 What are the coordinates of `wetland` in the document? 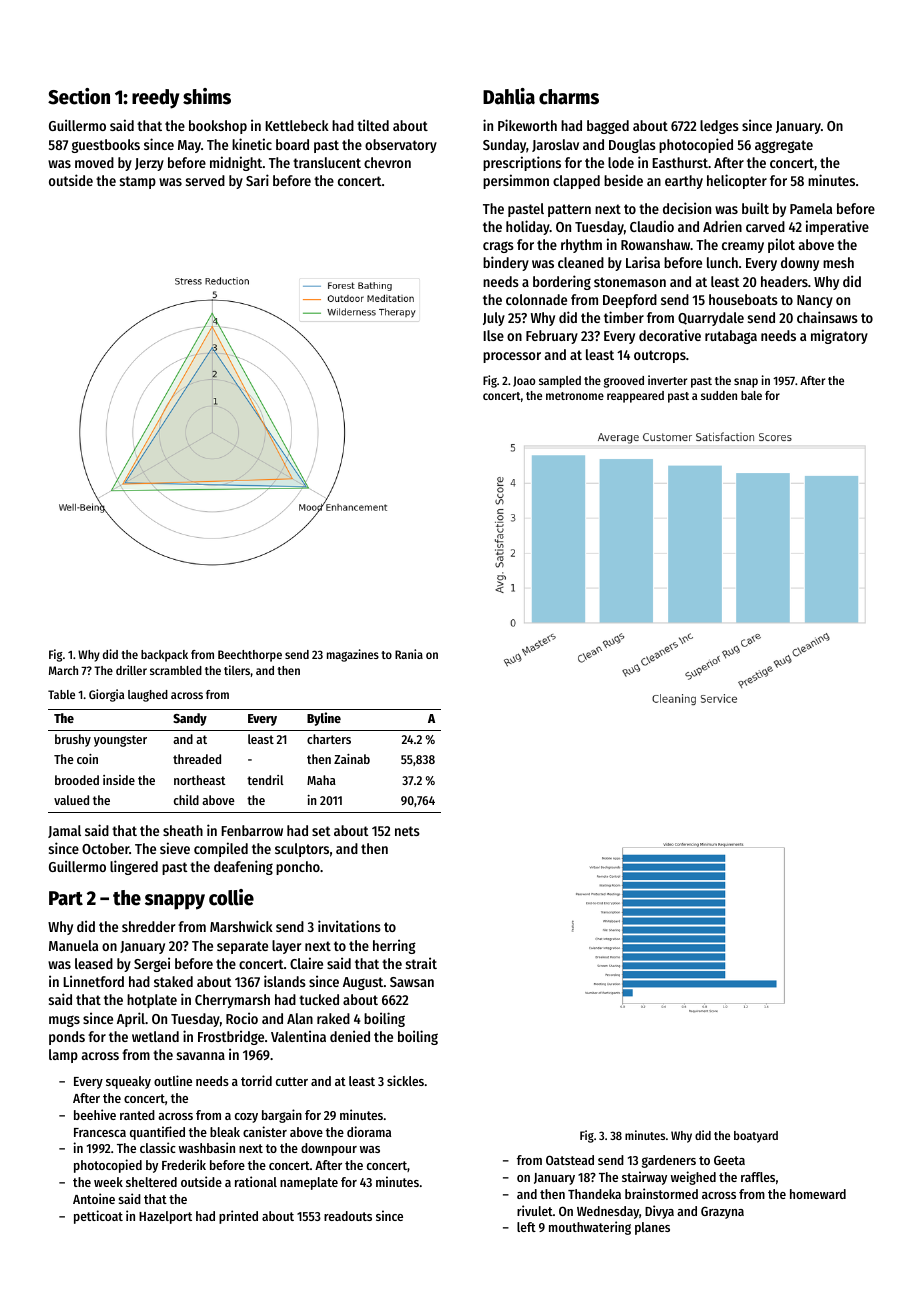 It's located at (155, 1036).
